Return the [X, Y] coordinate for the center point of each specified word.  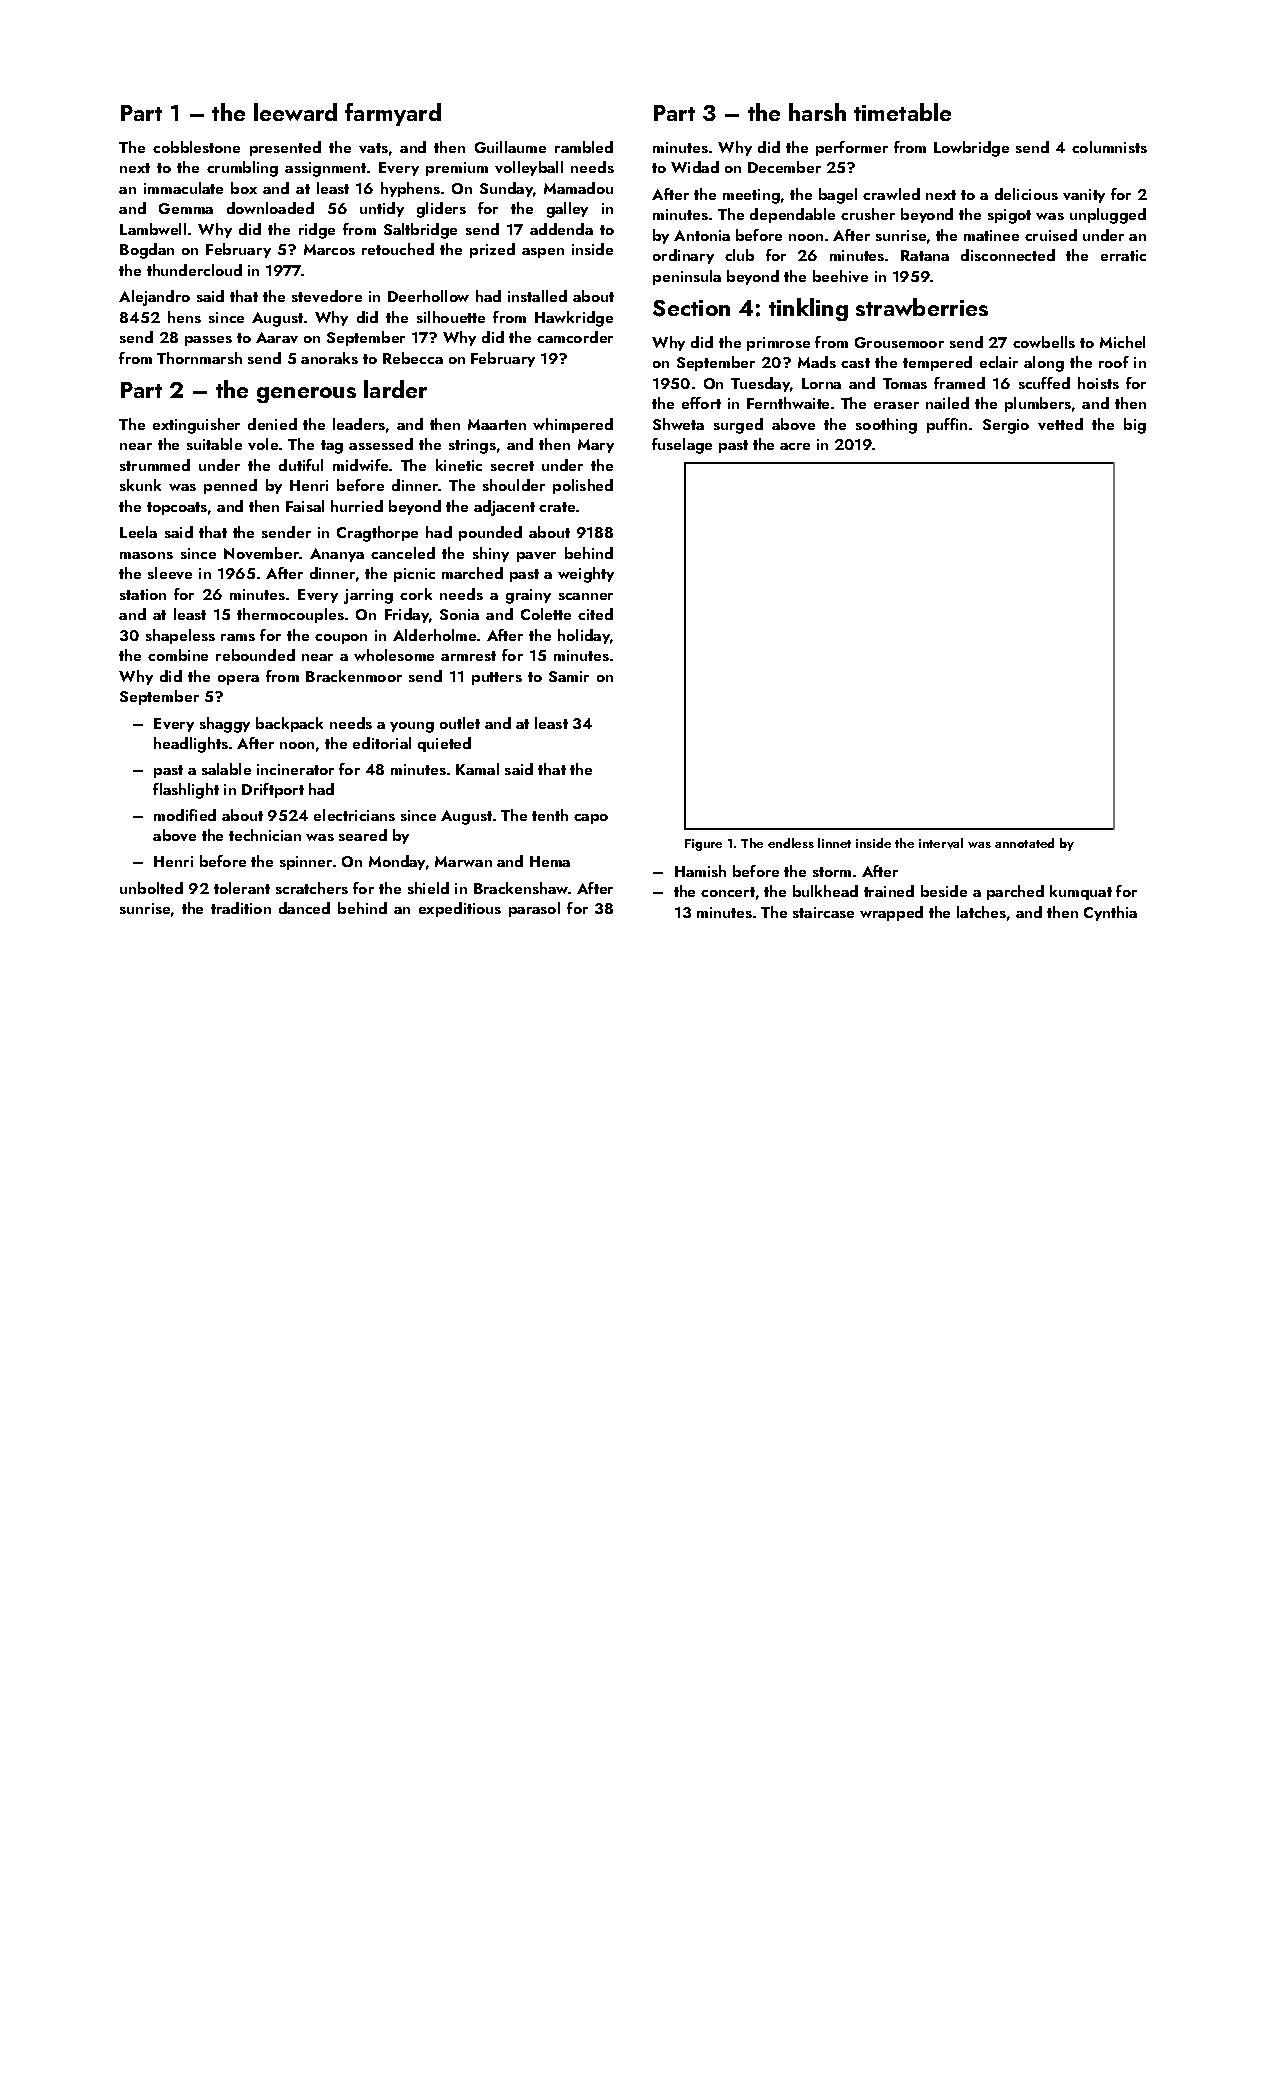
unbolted [151, 888]
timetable [902, 112]
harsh [817, 112]
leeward [295, 112]
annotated [1024, 843]
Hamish [700, 871]
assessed [381, 444]
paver [536, 557]
